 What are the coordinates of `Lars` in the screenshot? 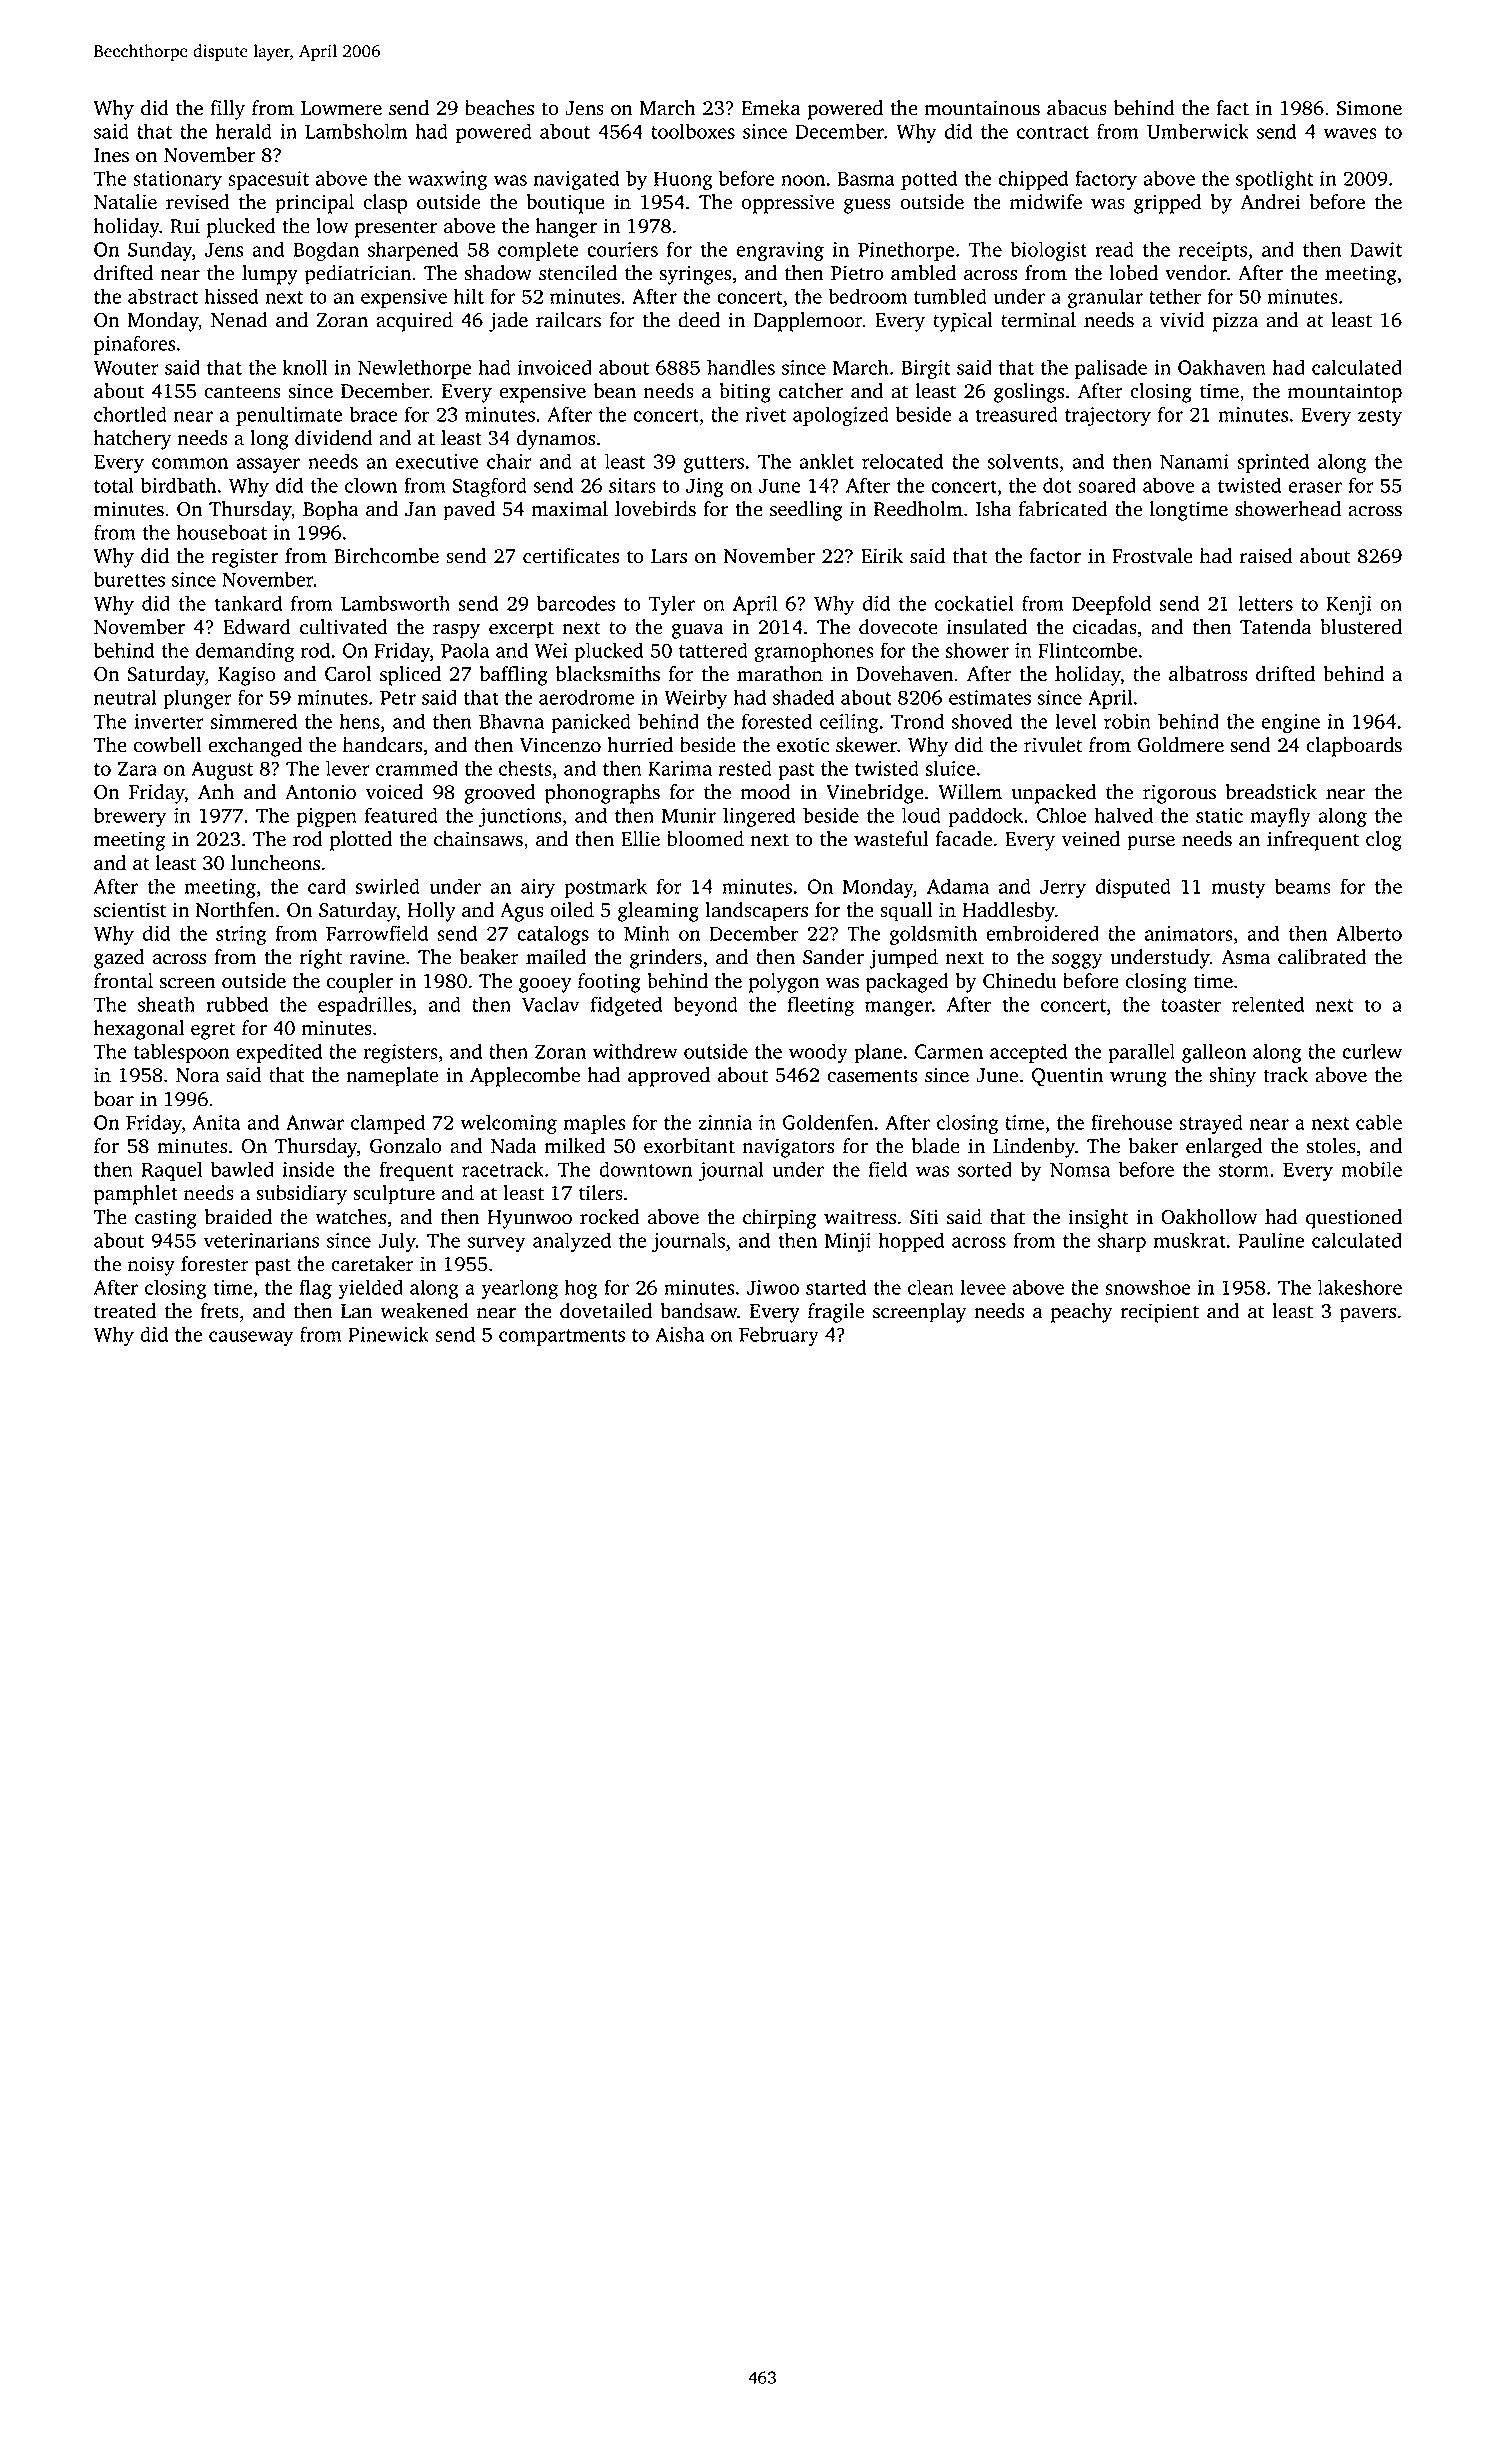 It's located at (669, 556).
